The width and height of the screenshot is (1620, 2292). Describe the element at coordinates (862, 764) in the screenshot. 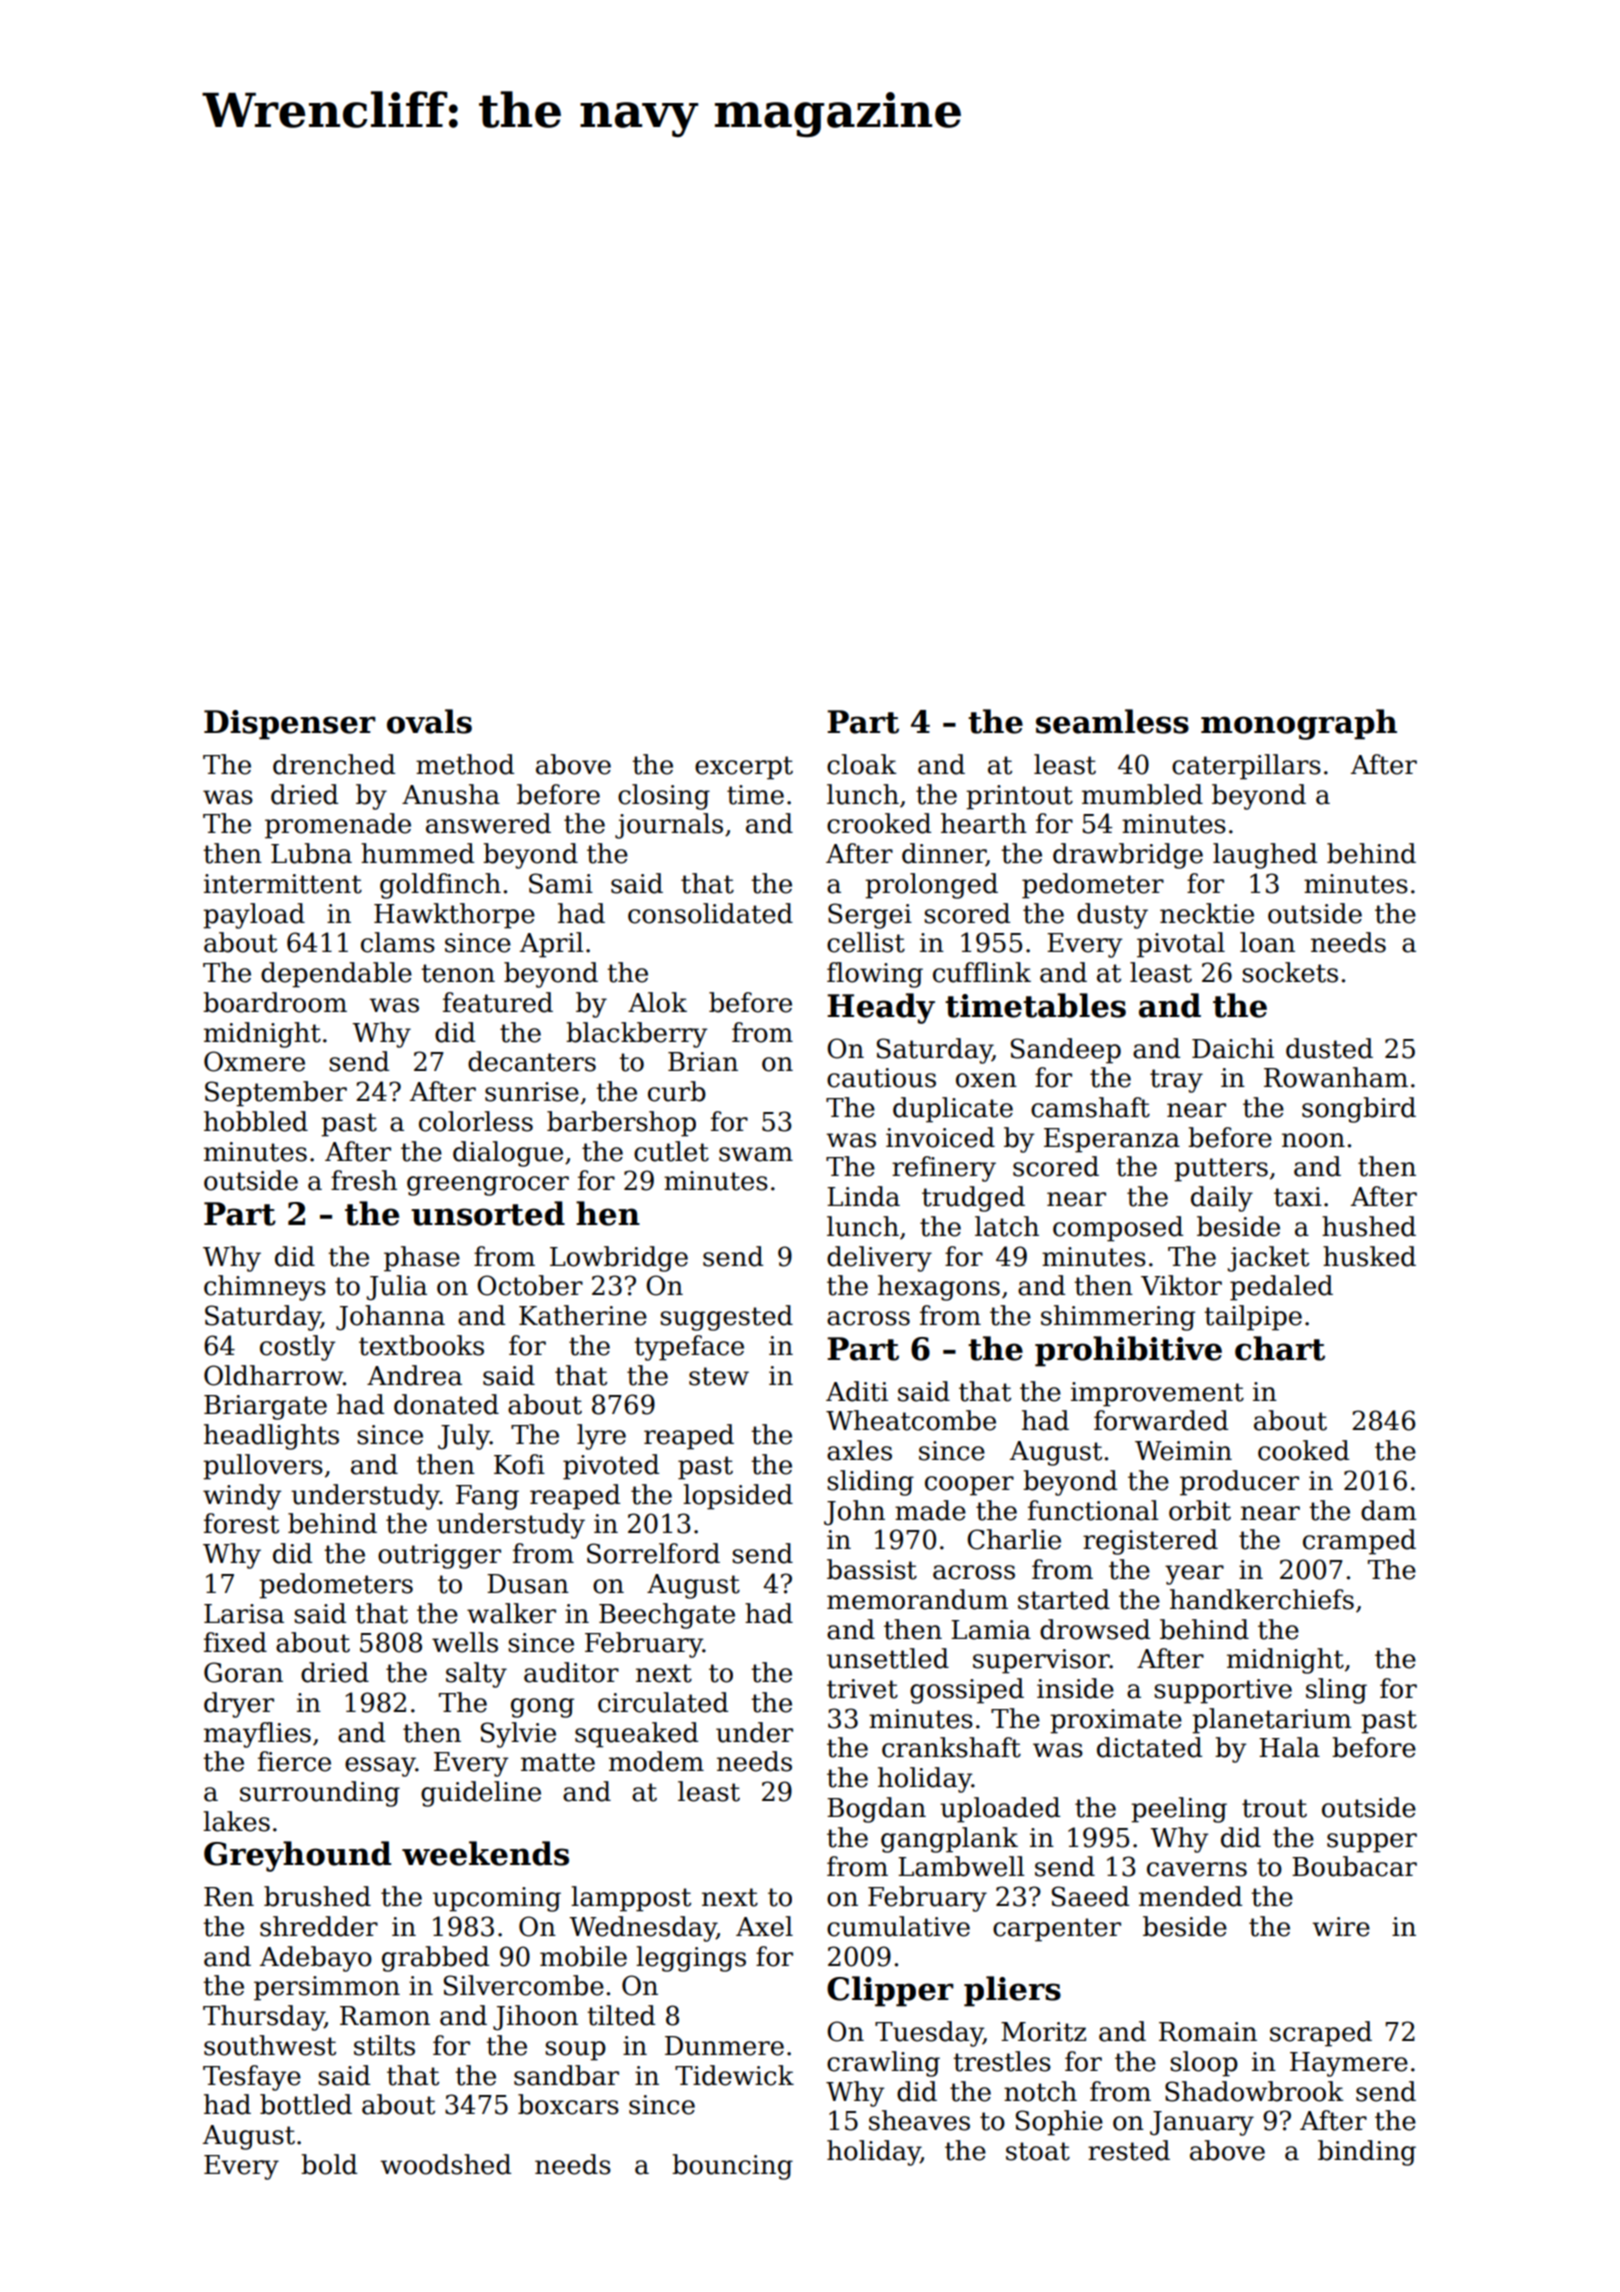

I see `cloak` at that location.
